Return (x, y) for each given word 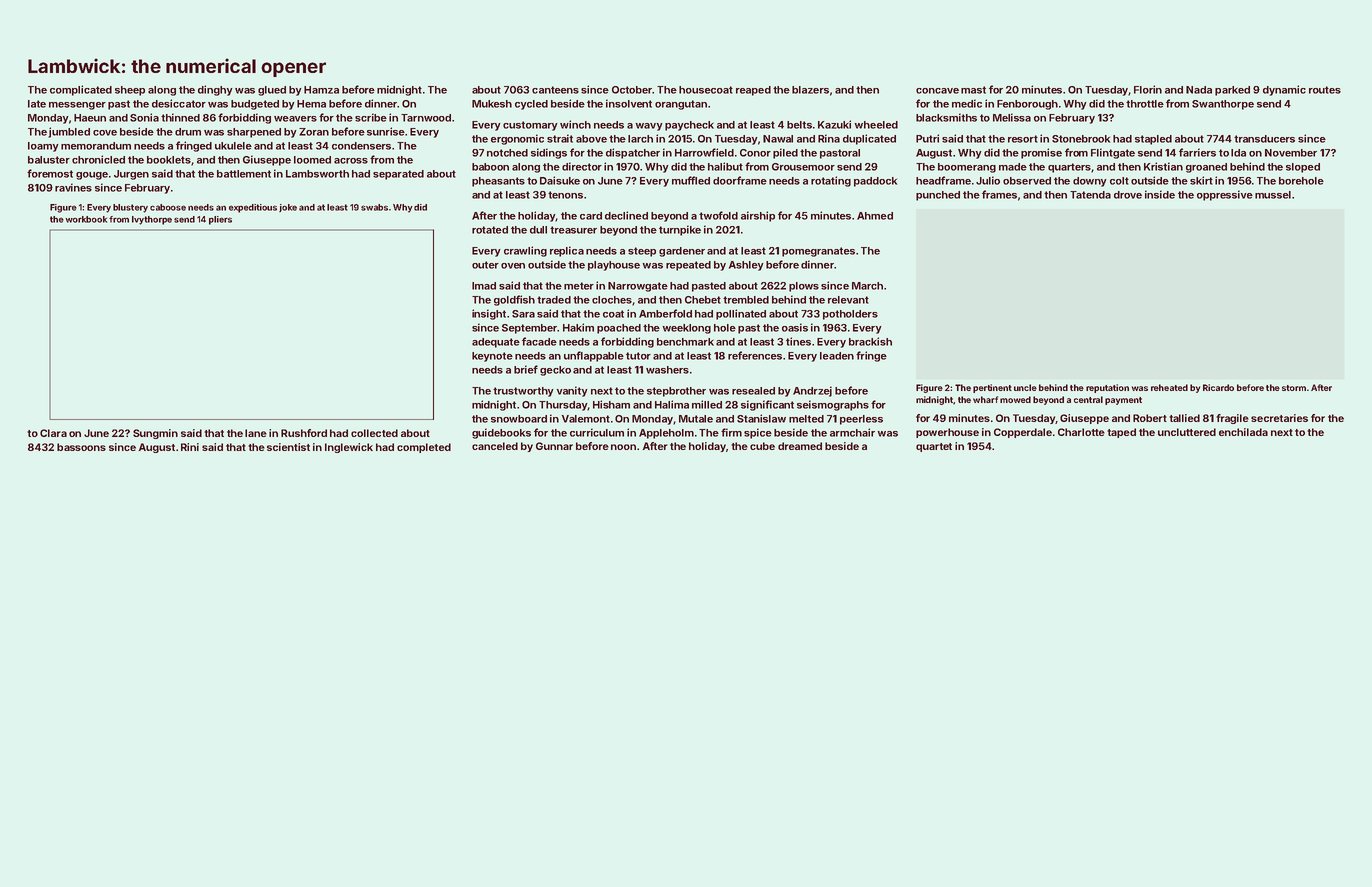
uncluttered (1187, 432)
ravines (73, 187)
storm (1294, 388)
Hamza (321, 90)
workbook (86, 219)
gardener (682, 252)
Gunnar (554, 446)
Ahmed (875, 216)
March (867, 286)
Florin (1148, 89)
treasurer (573, 230)
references (755, 355)
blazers (810, 90)
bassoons (81, 447)
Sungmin (155, 434)
